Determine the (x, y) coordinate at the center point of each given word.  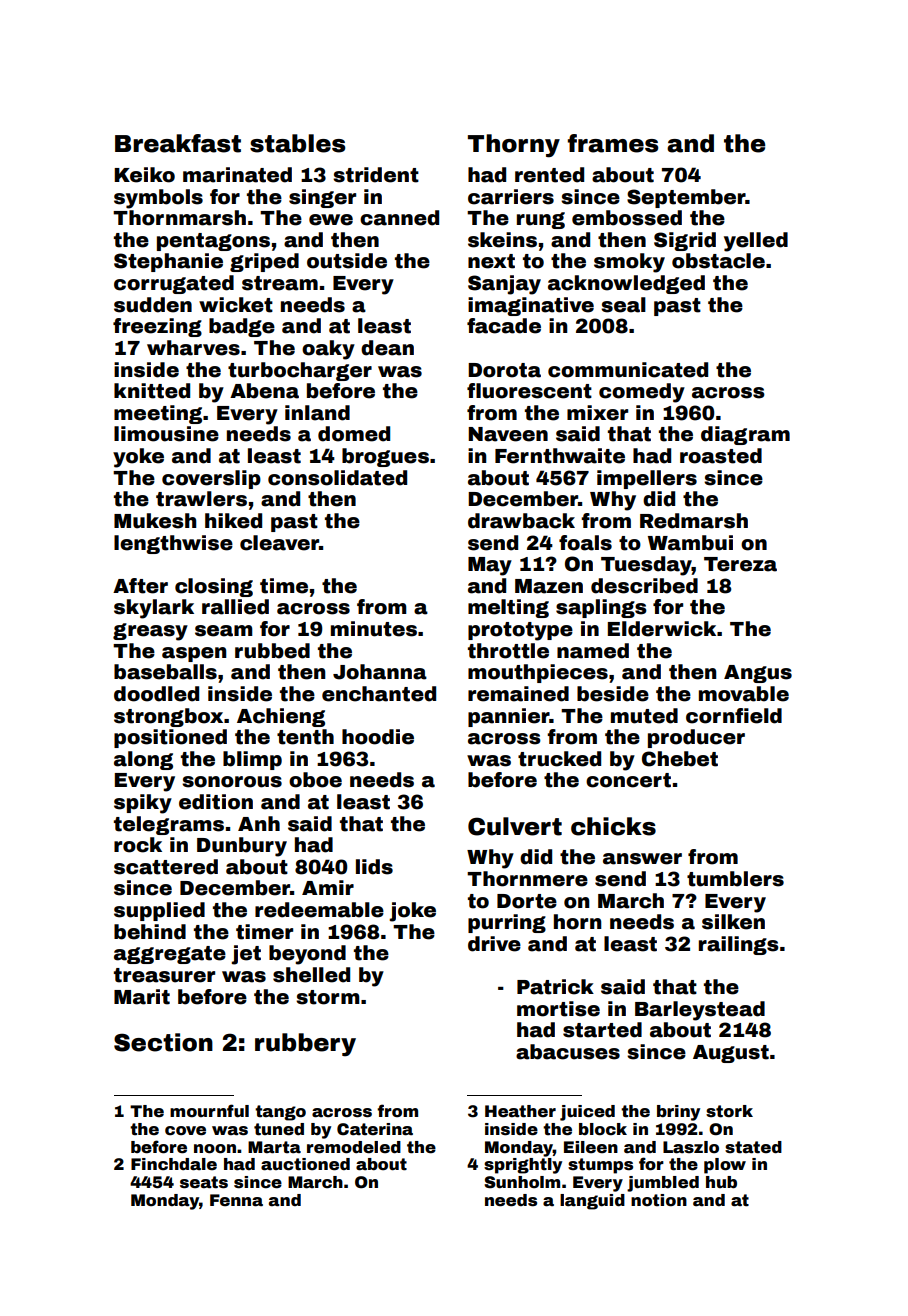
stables (297, 143)
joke (412, 912)
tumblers (735, 879)
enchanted (379, 694)
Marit (142, 997)
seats (204, 1182)
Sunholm (522, 1182)
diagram (745, 435)
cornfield (734, 716)
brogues (385, 457)
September (686, 198)
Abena (264, 391)
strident (376, 175)
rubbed (272, 651)
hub (721, 1182)
